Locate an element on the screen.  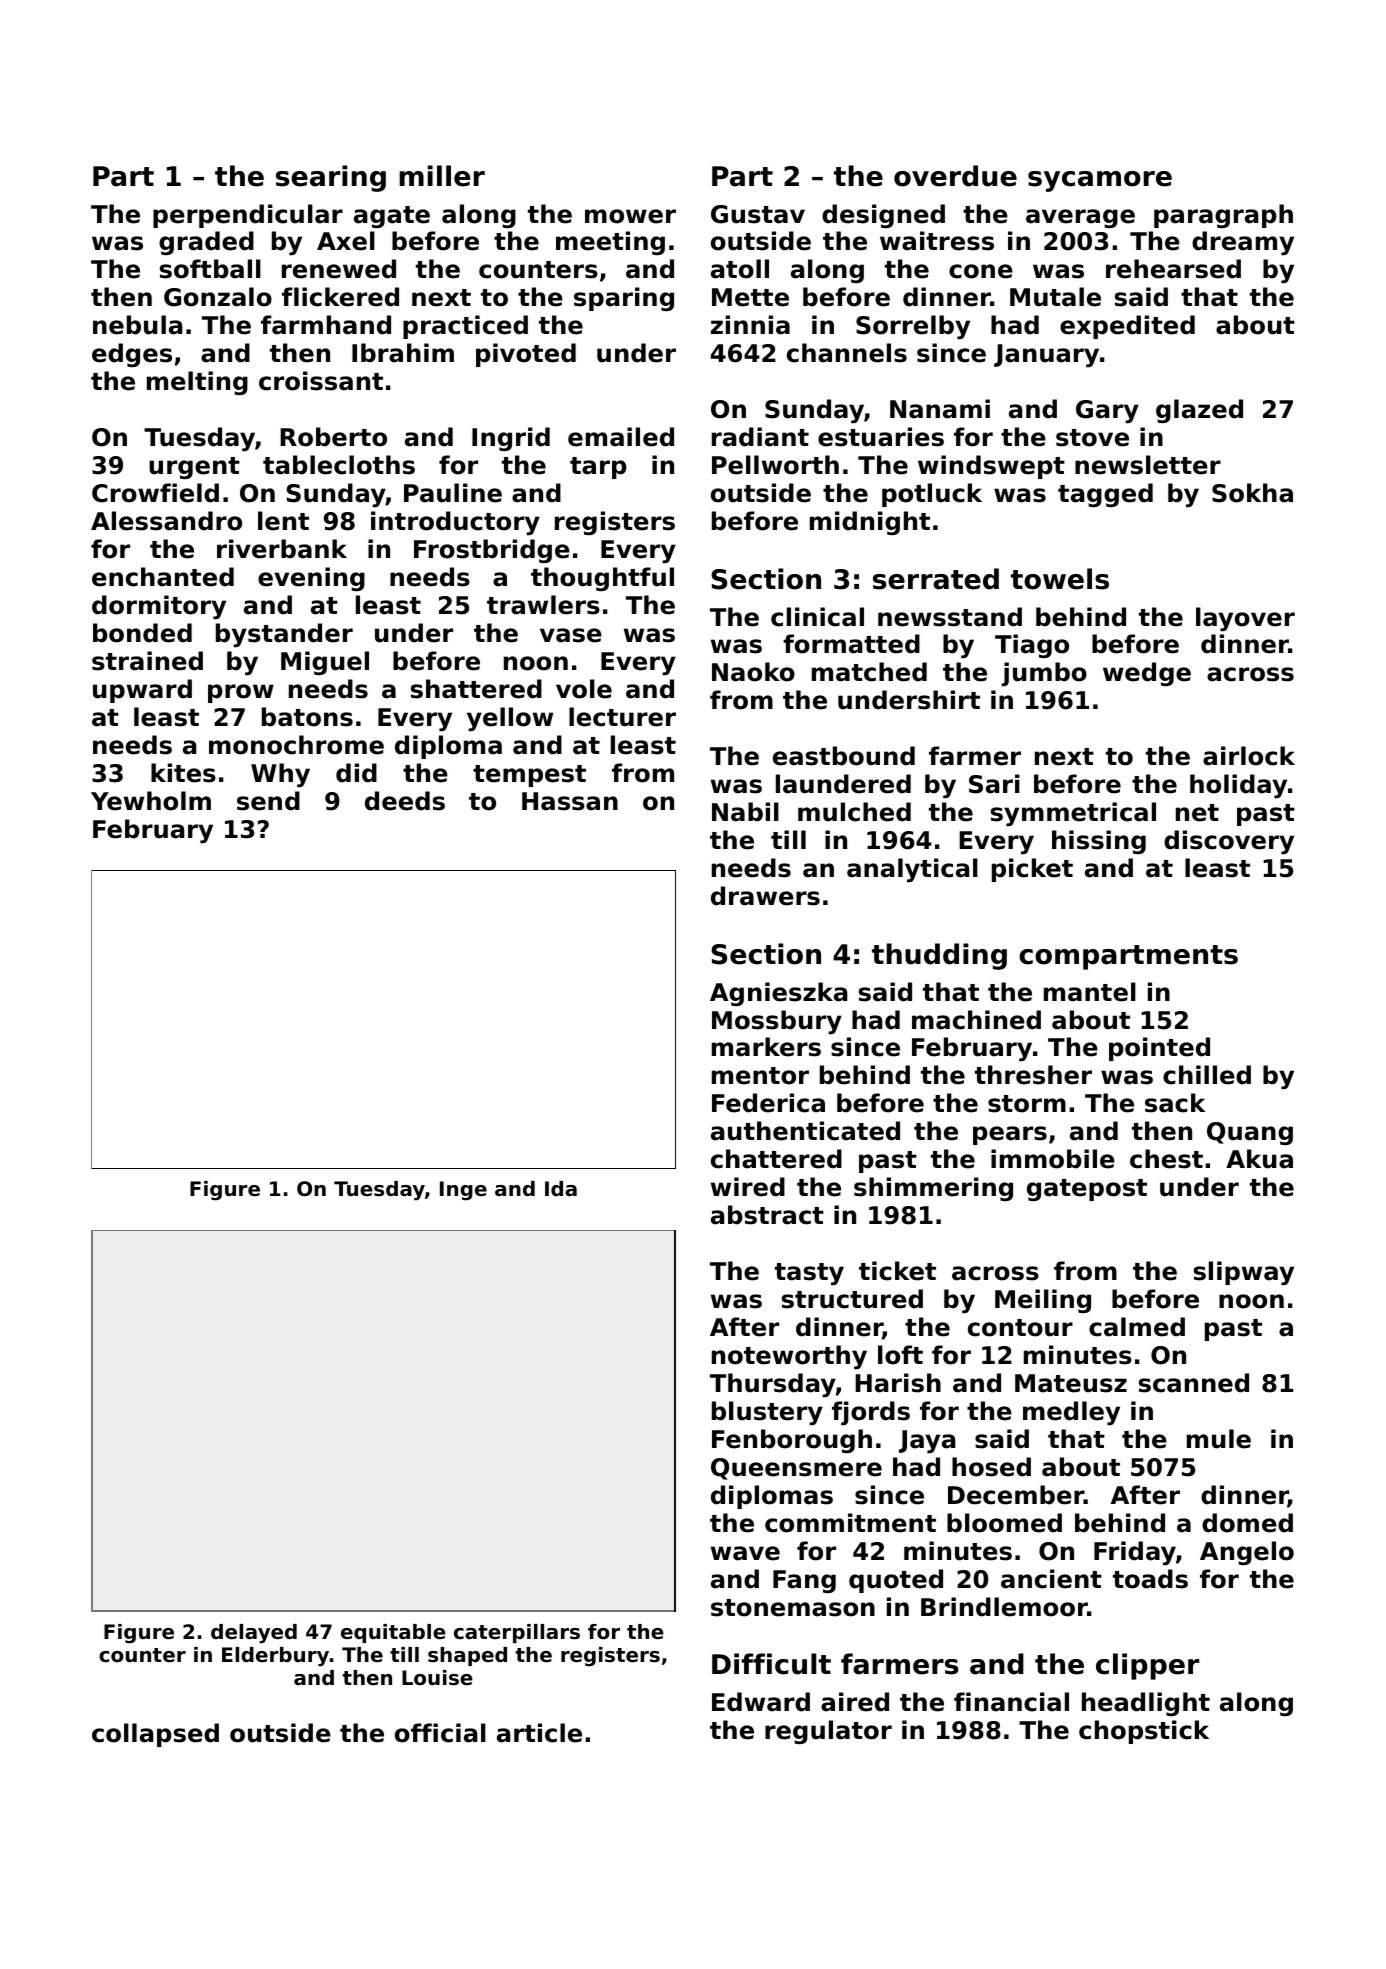
Inge is located at coordinates (463, 1191).
